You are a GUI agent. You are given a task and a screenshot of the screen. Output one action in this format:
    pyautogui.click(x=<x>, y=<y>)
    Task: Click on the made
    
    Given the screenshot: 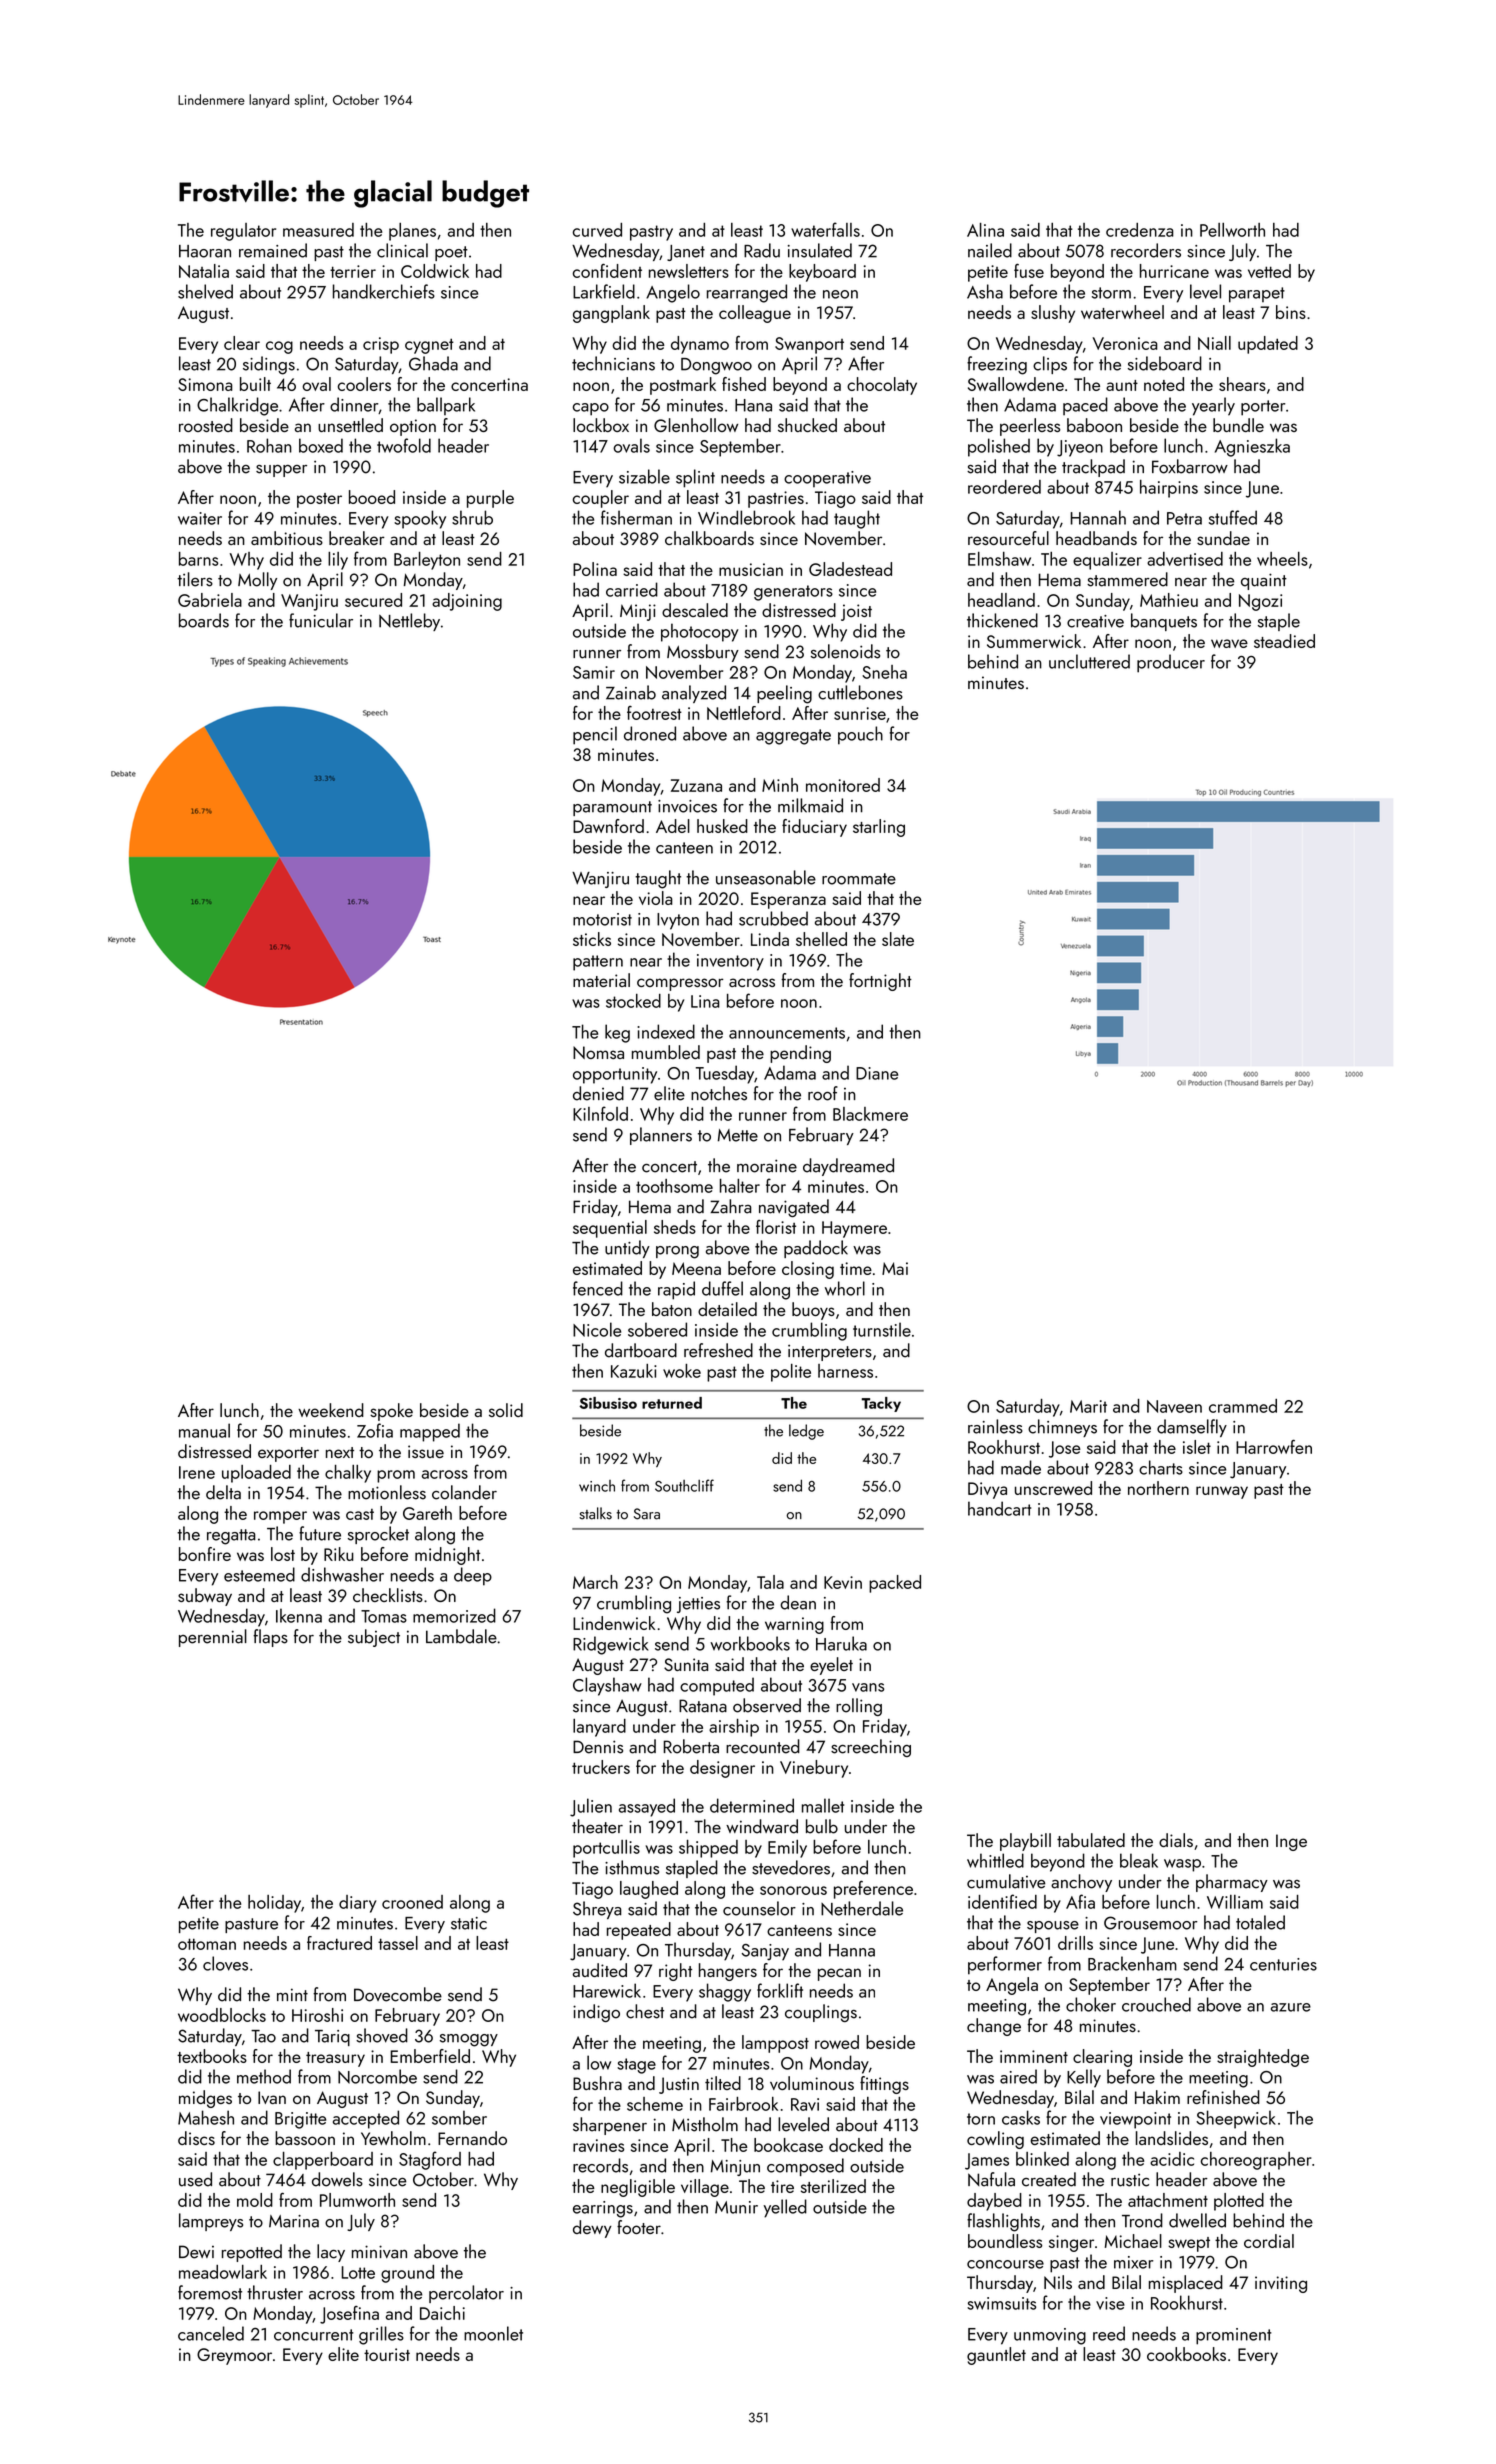 What is the action you would take?
    pyautogui.click(x=1021, y=1467)
